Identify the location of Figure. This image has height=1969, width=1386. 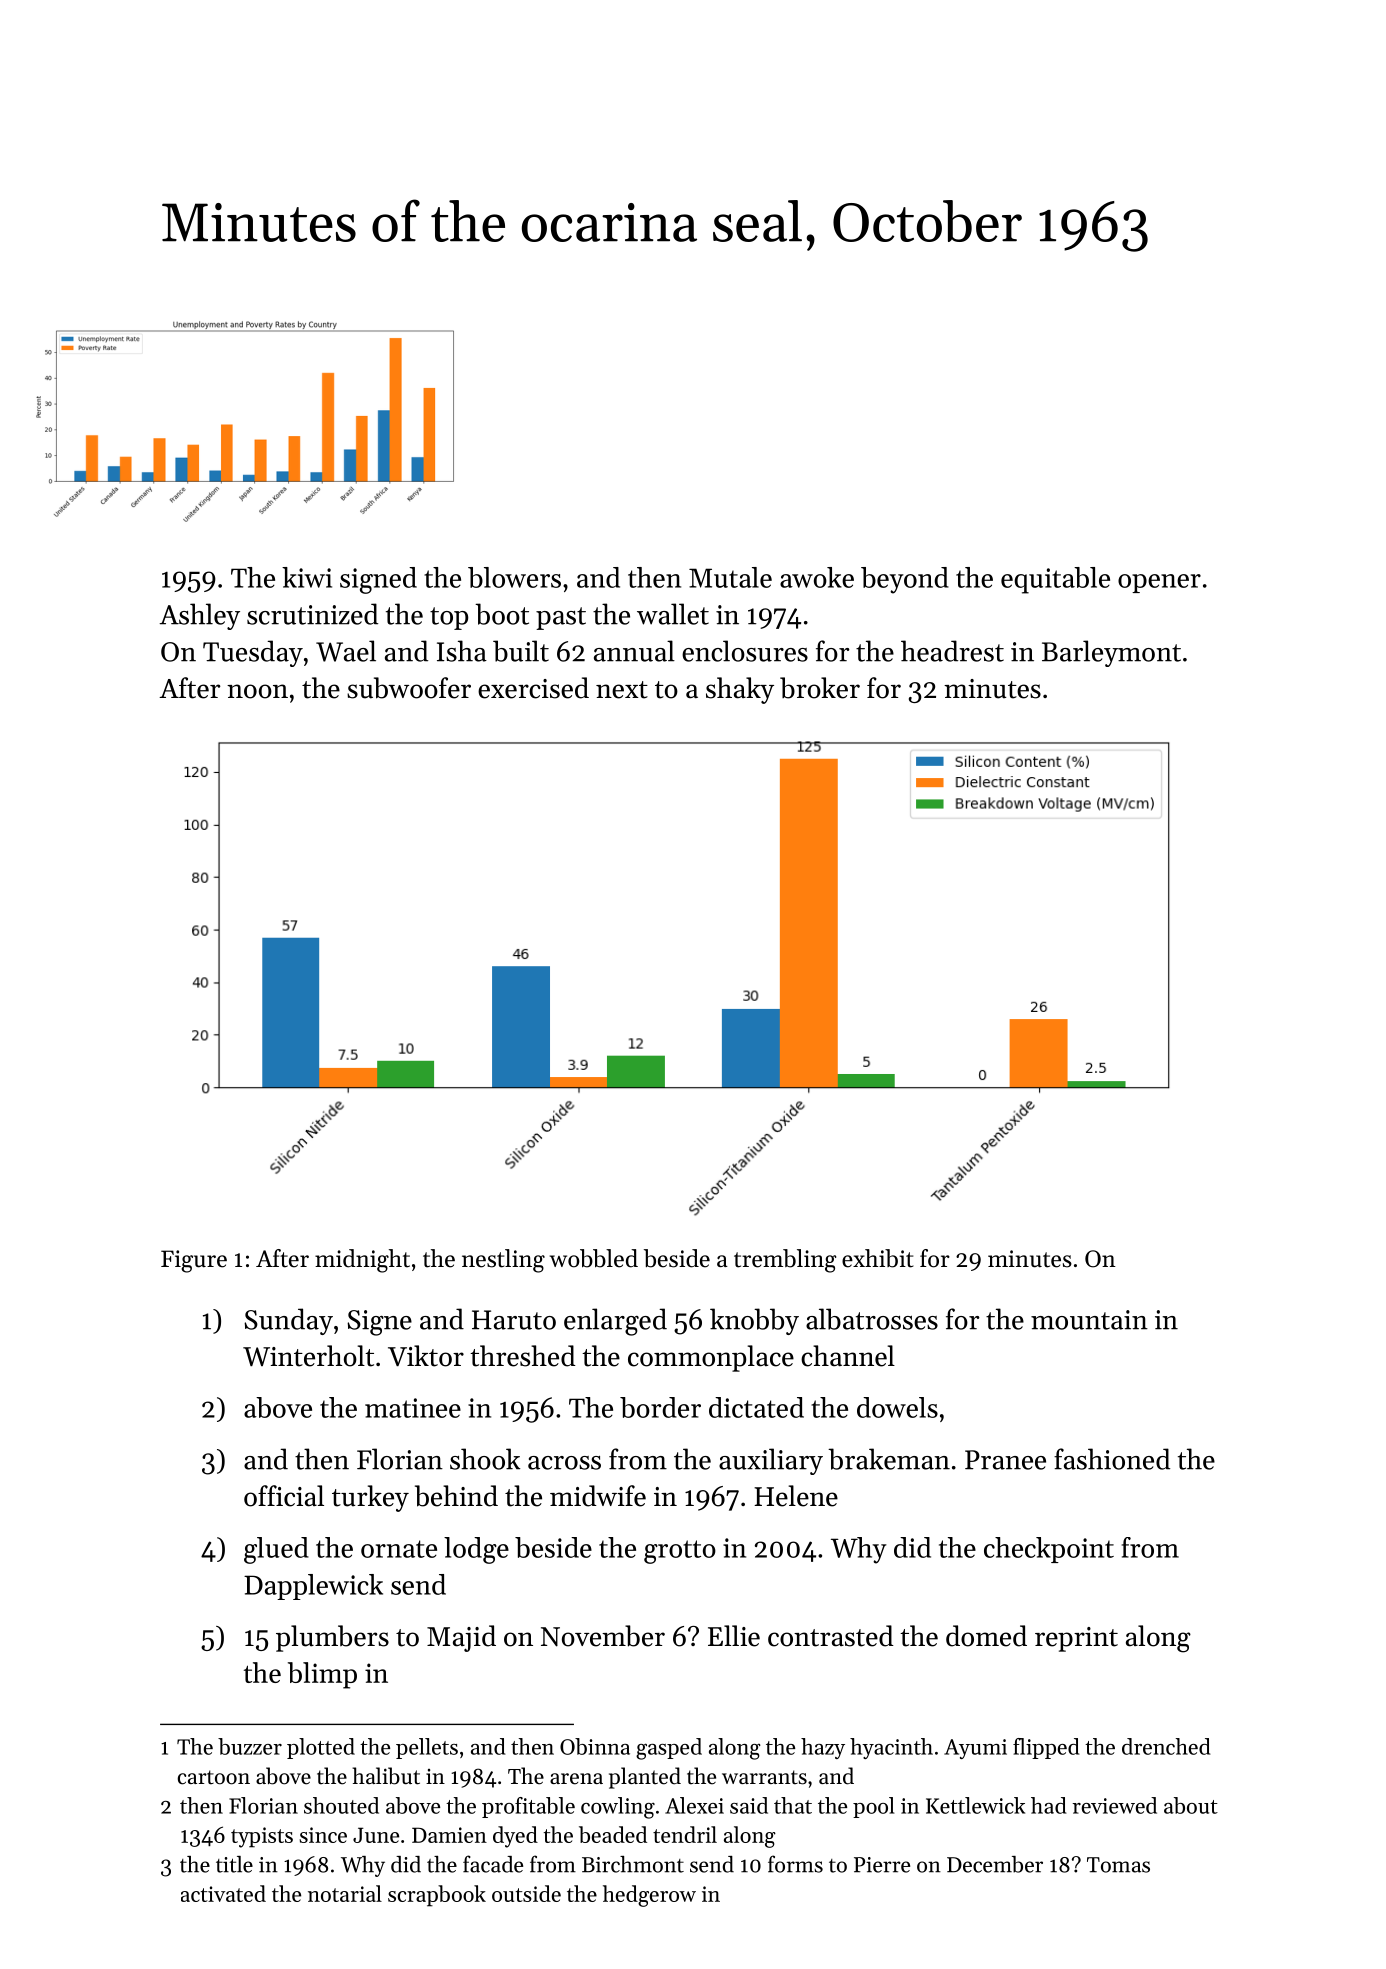
(194, 1261).
